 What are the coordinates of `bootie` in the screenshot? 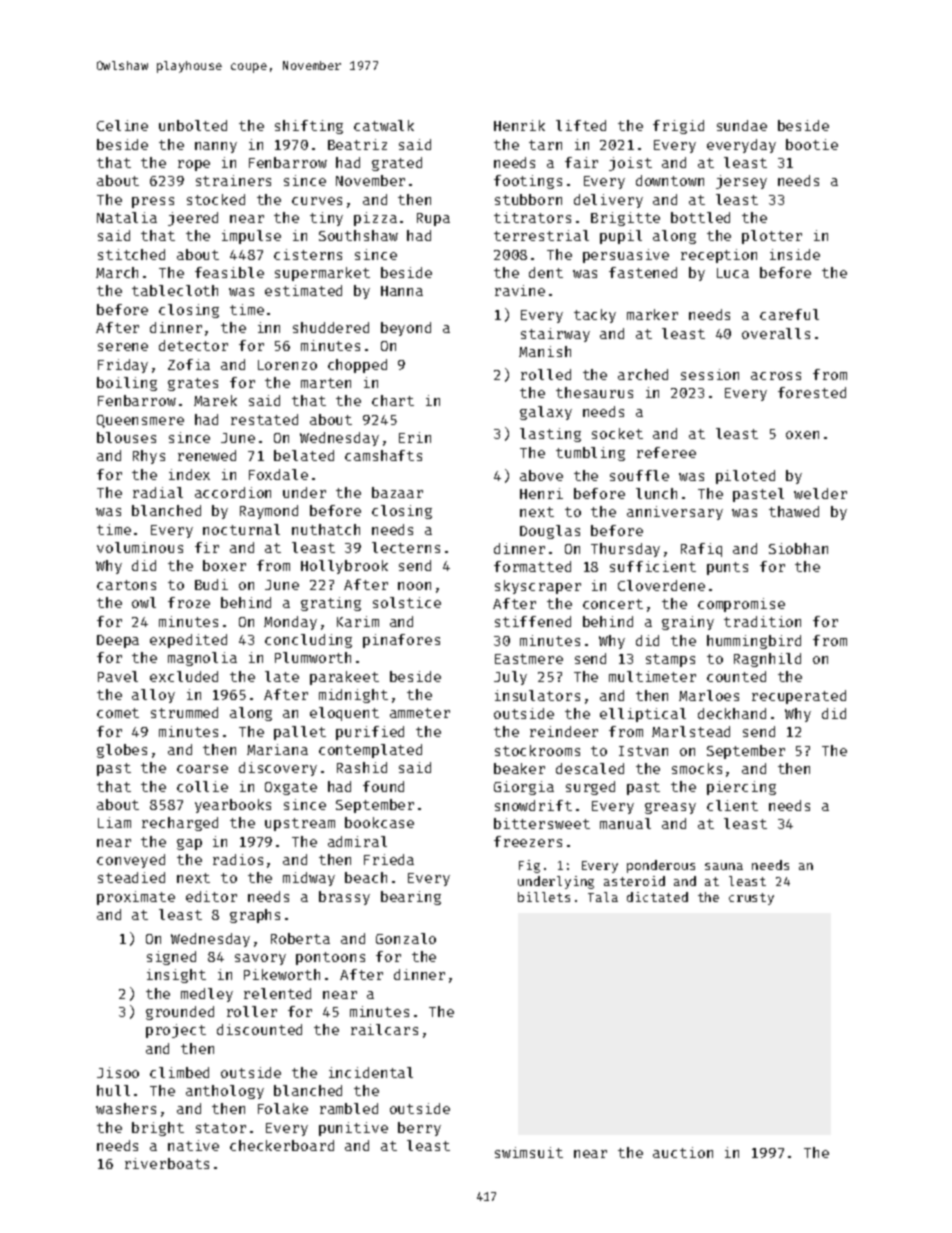 It's located at (812, 144).
